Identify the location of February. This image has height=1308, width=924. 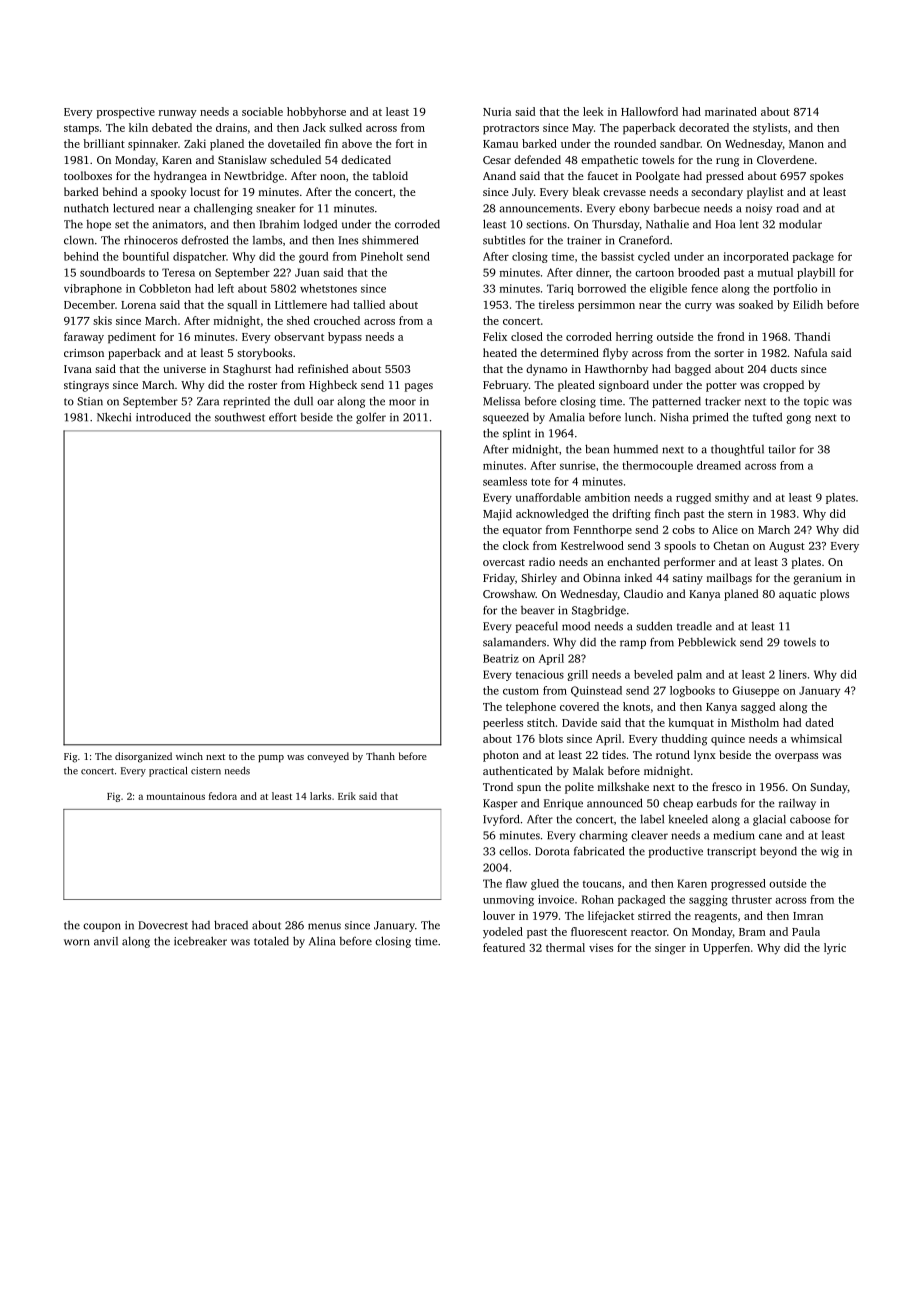
(506, 386).
